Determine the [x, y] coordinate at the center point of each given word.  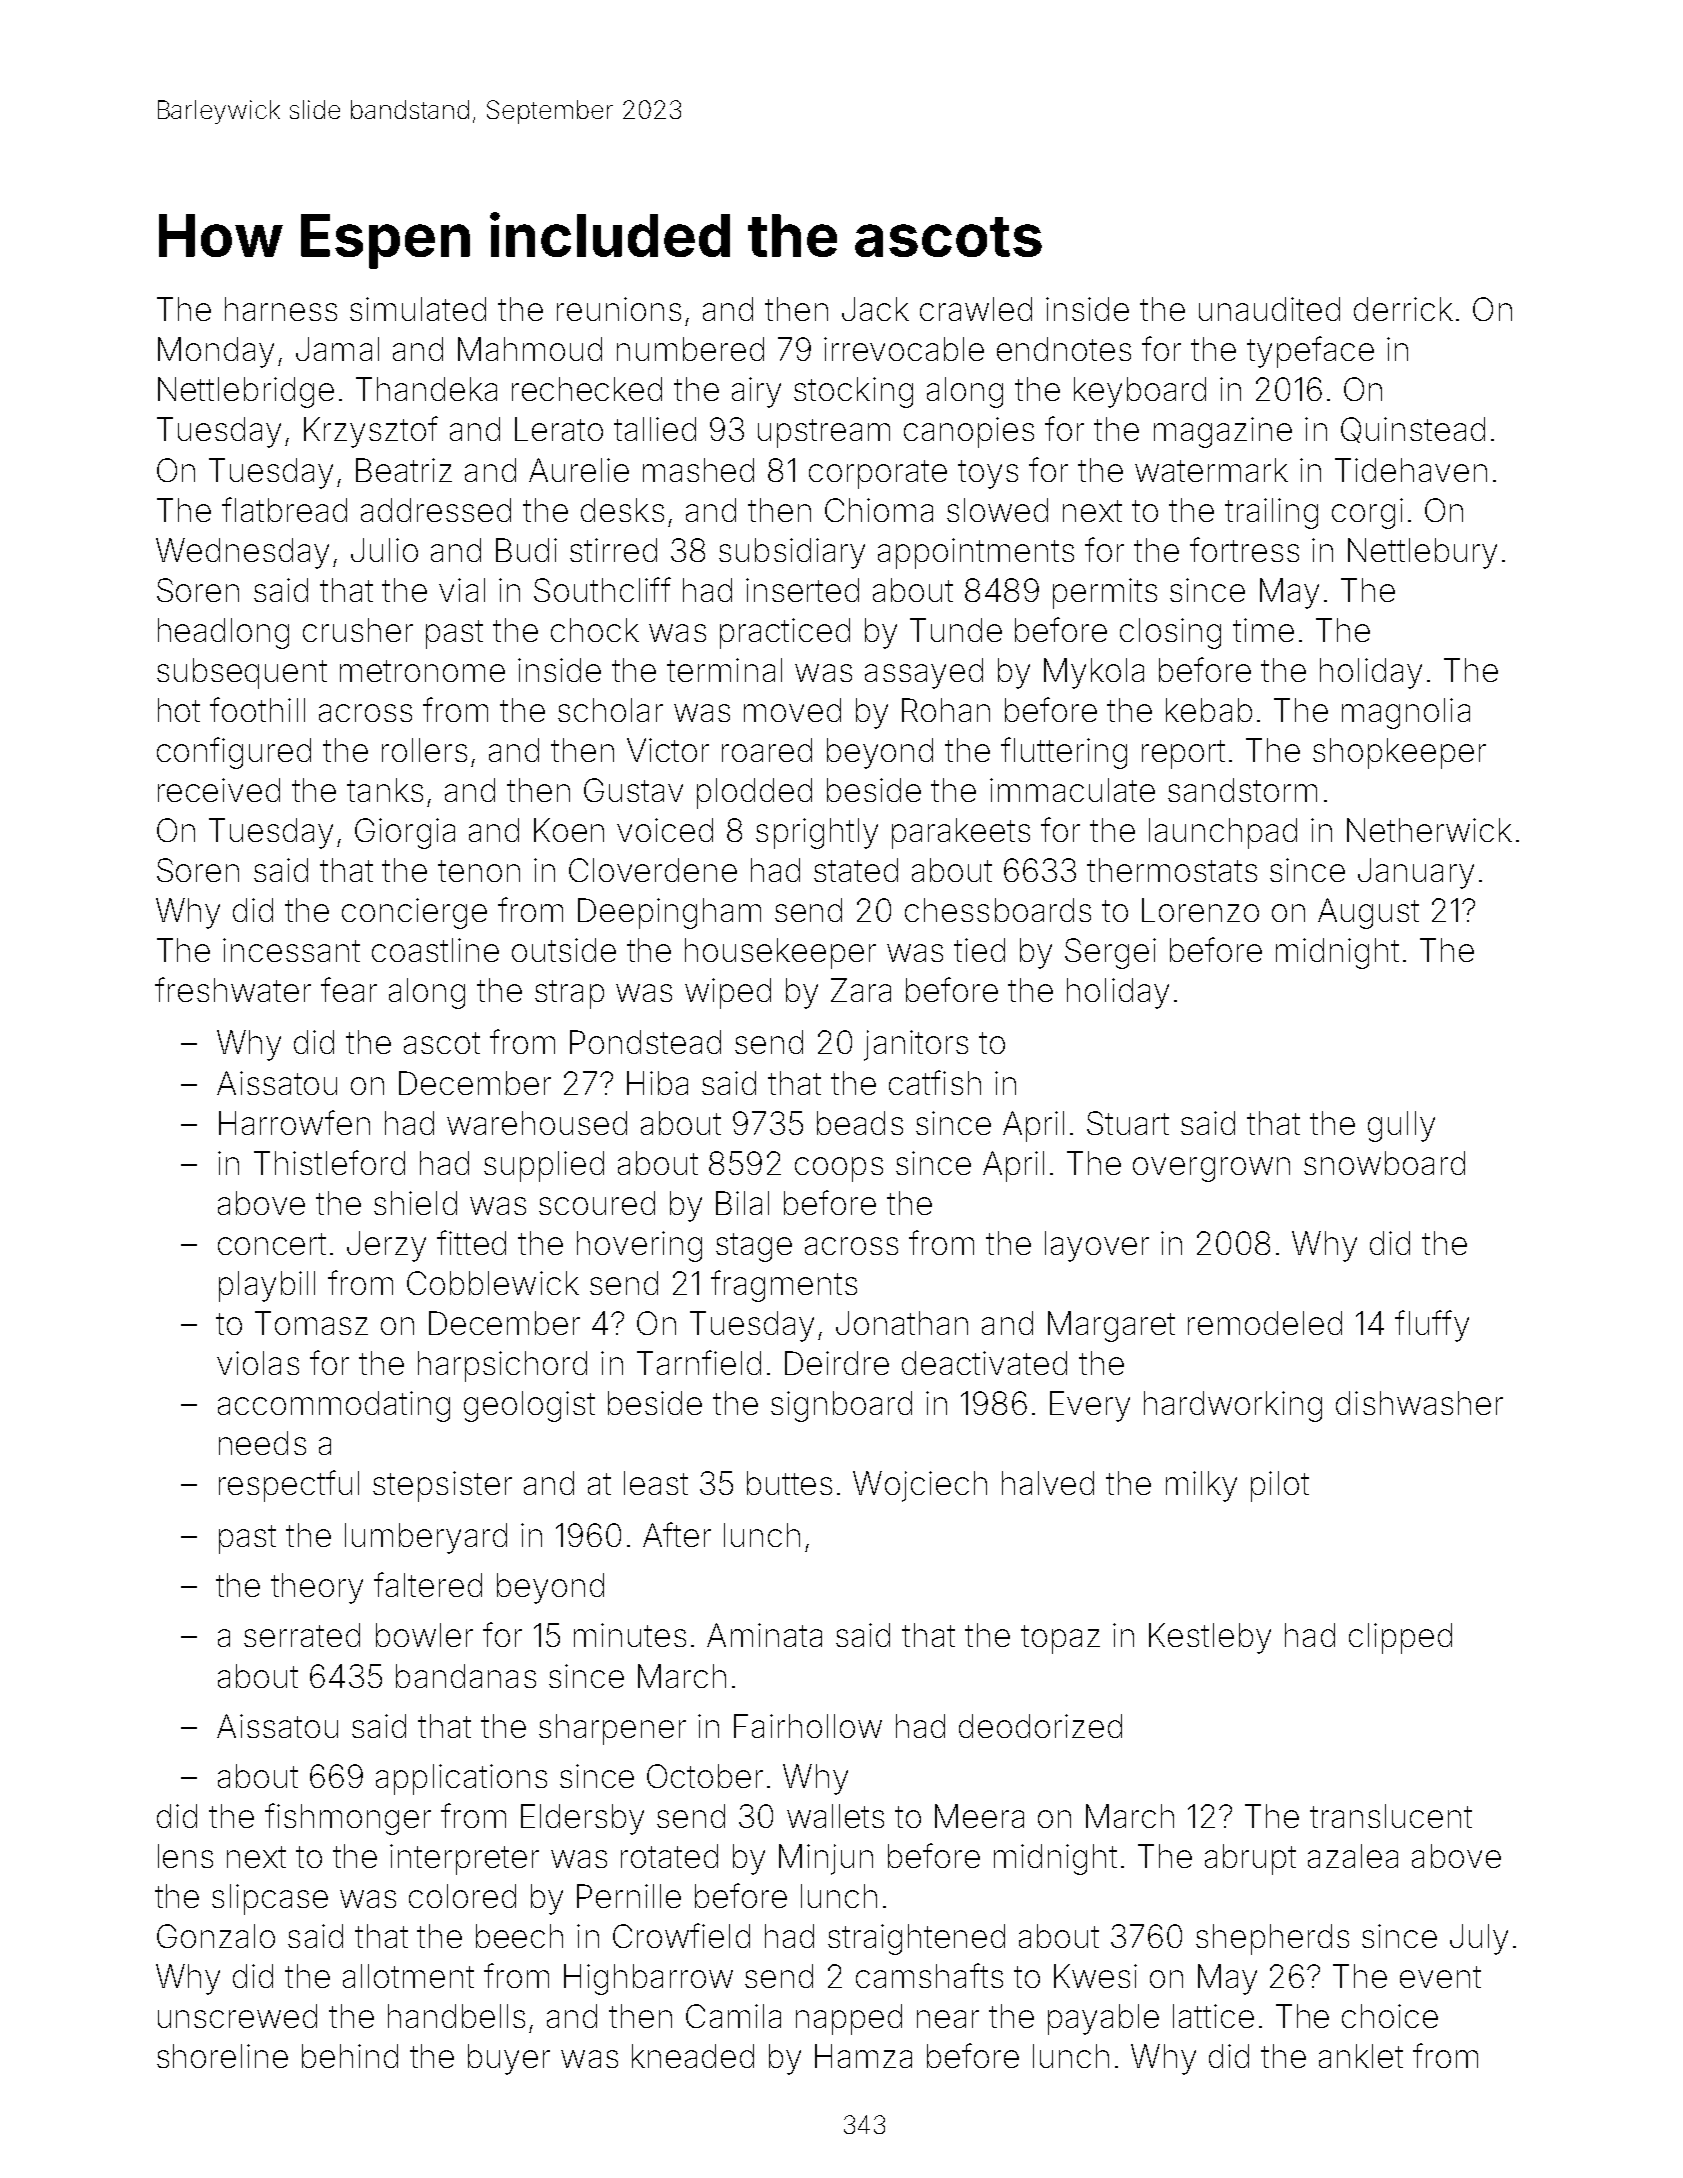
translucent [1391, 1816]
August [1368, 913]
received [219, 790]
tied [979, 950]
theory [317, 1588]
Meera [979, 1816]
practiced [785, 633]
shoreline [222, 2056]
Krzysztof [371, 432]
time [1263, 630]
